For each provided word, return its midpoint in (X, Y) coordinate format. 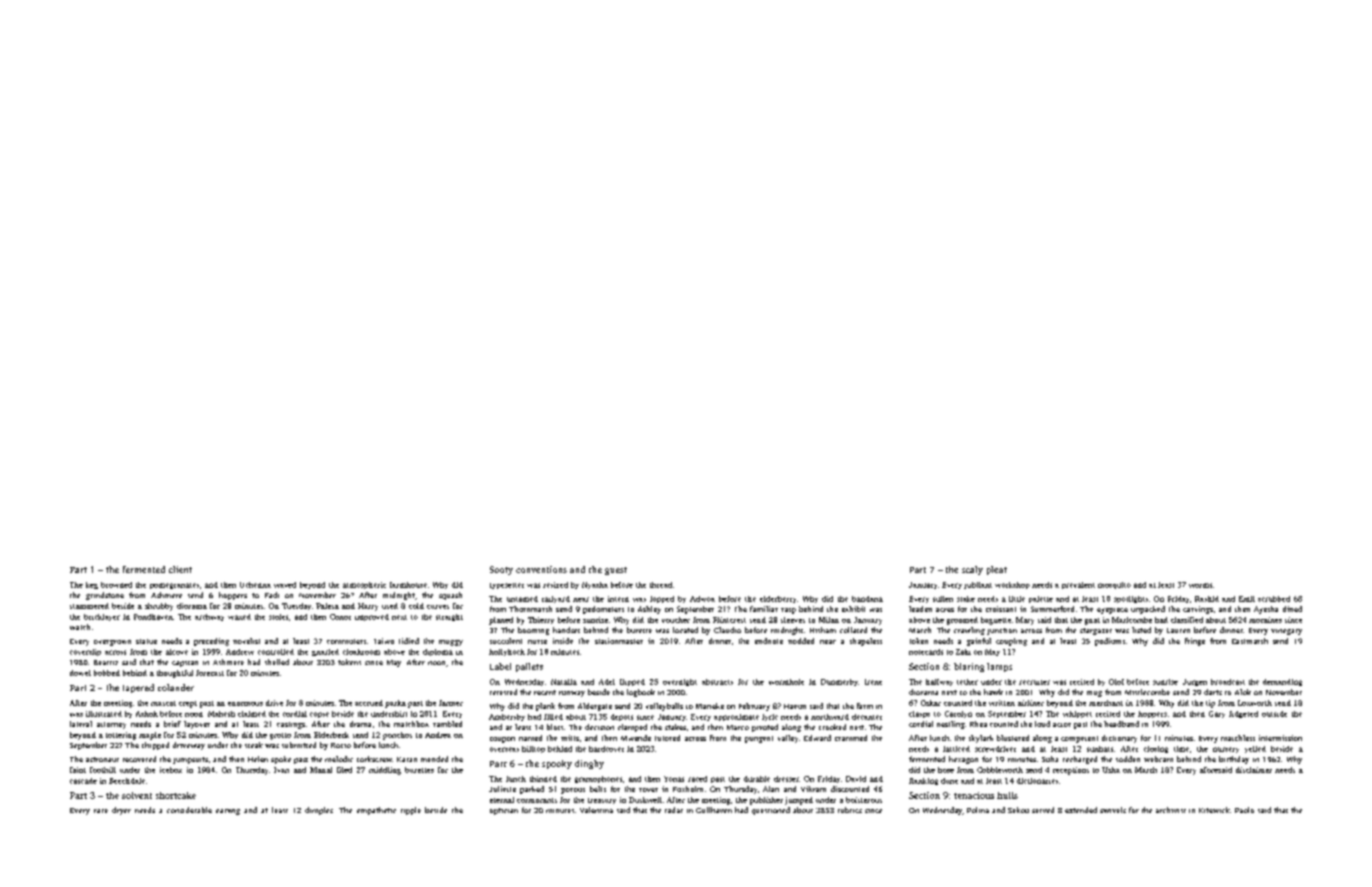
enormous (245, 704)
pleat (997, 570)
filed (344, 770)
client (180, 569)
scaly (972, 570)
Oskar (931, 703)
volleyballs (664, 707)
